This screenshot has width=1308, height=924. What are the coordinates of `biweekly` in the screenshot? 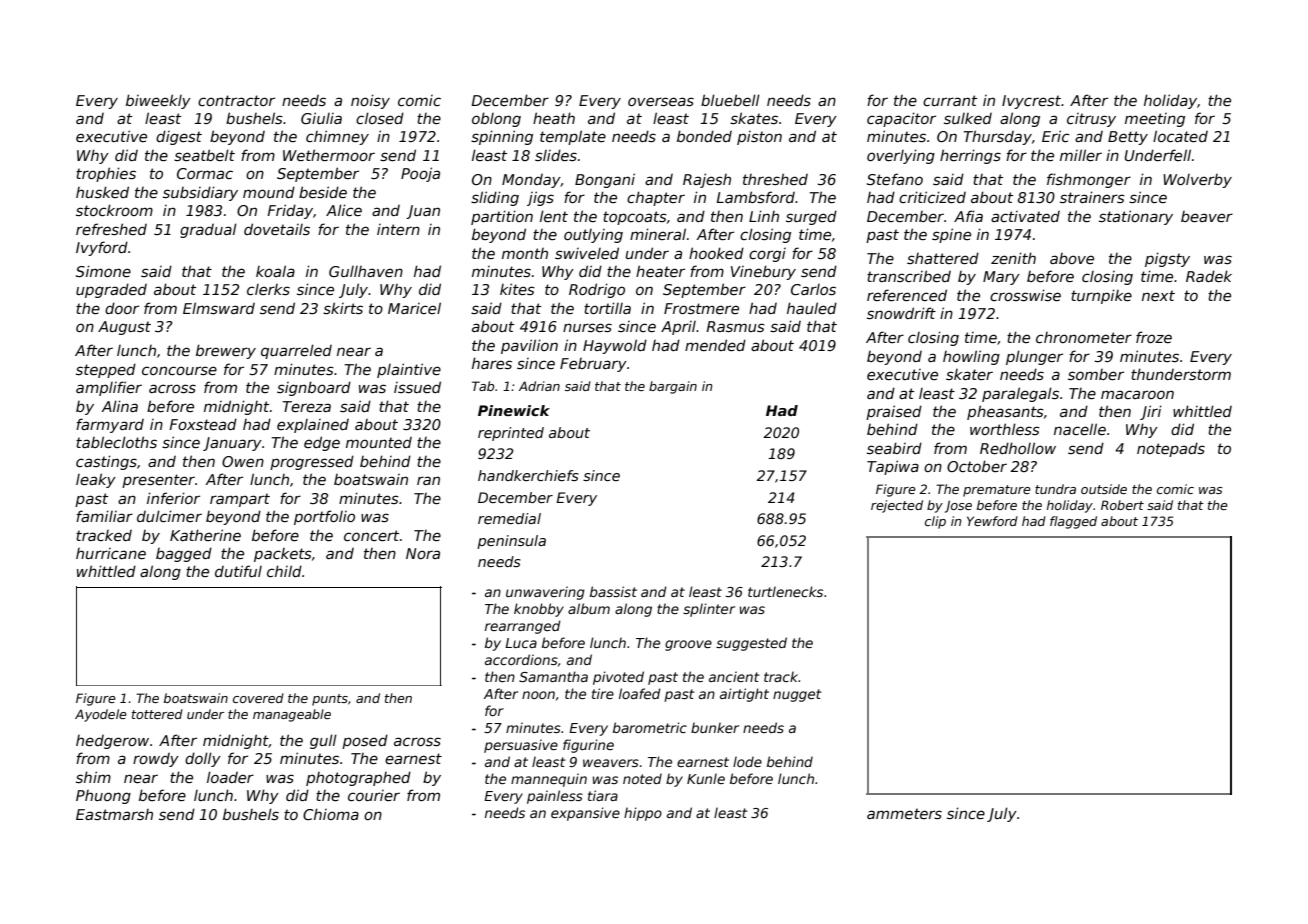 It's located at (158, 101).
